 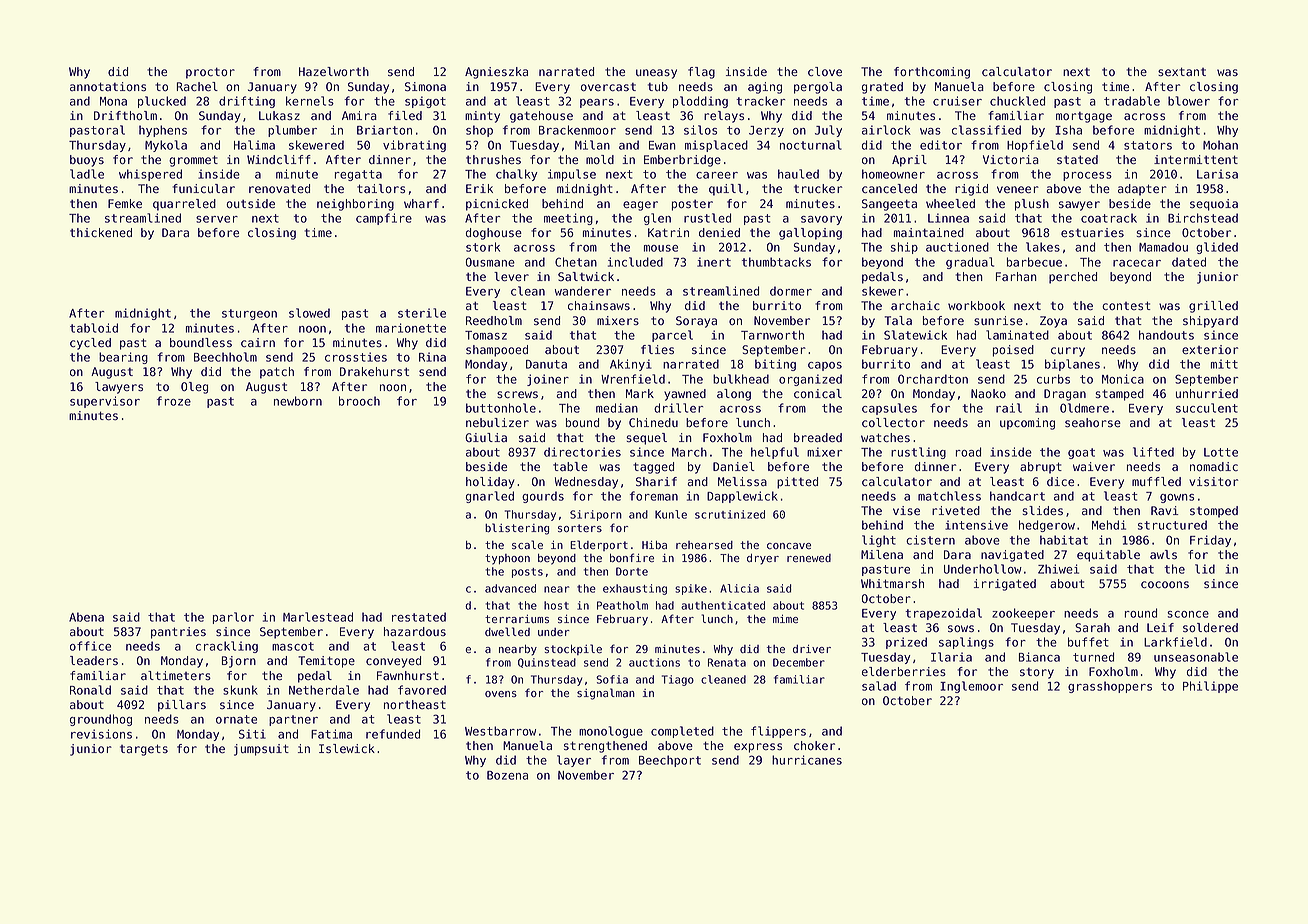 What do you see at coordinates (775, 453) in the image?
I see `helpful` at bounding box center [775, 453].
